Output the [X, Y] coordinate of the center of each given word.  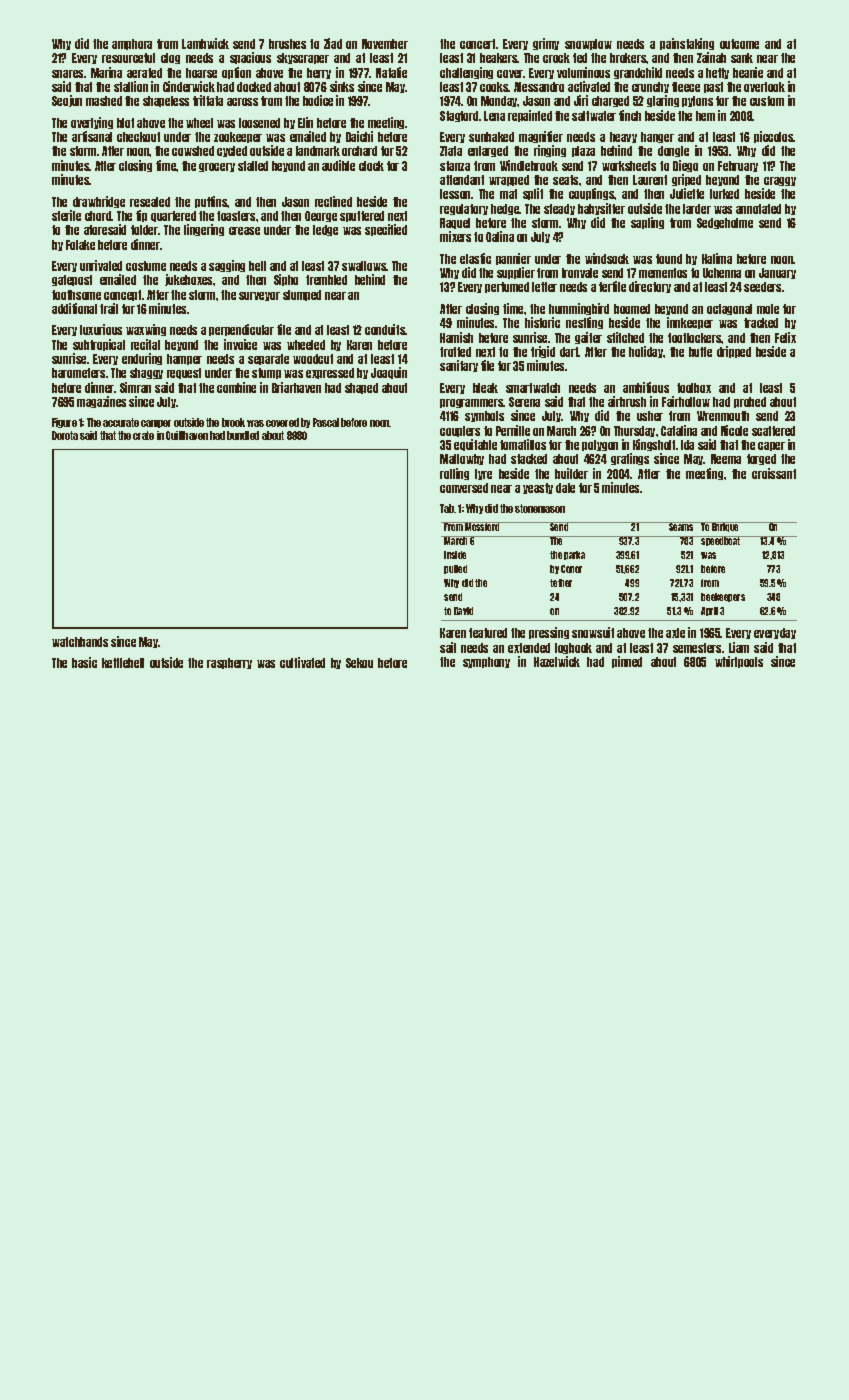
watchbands [80, 642]
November [385, 44]
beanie [748, 72]
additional [74, 308]
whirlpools [739, 662]
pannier [513, 259]
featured [488, 633]
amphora [132, 44]
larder [697, 209]
